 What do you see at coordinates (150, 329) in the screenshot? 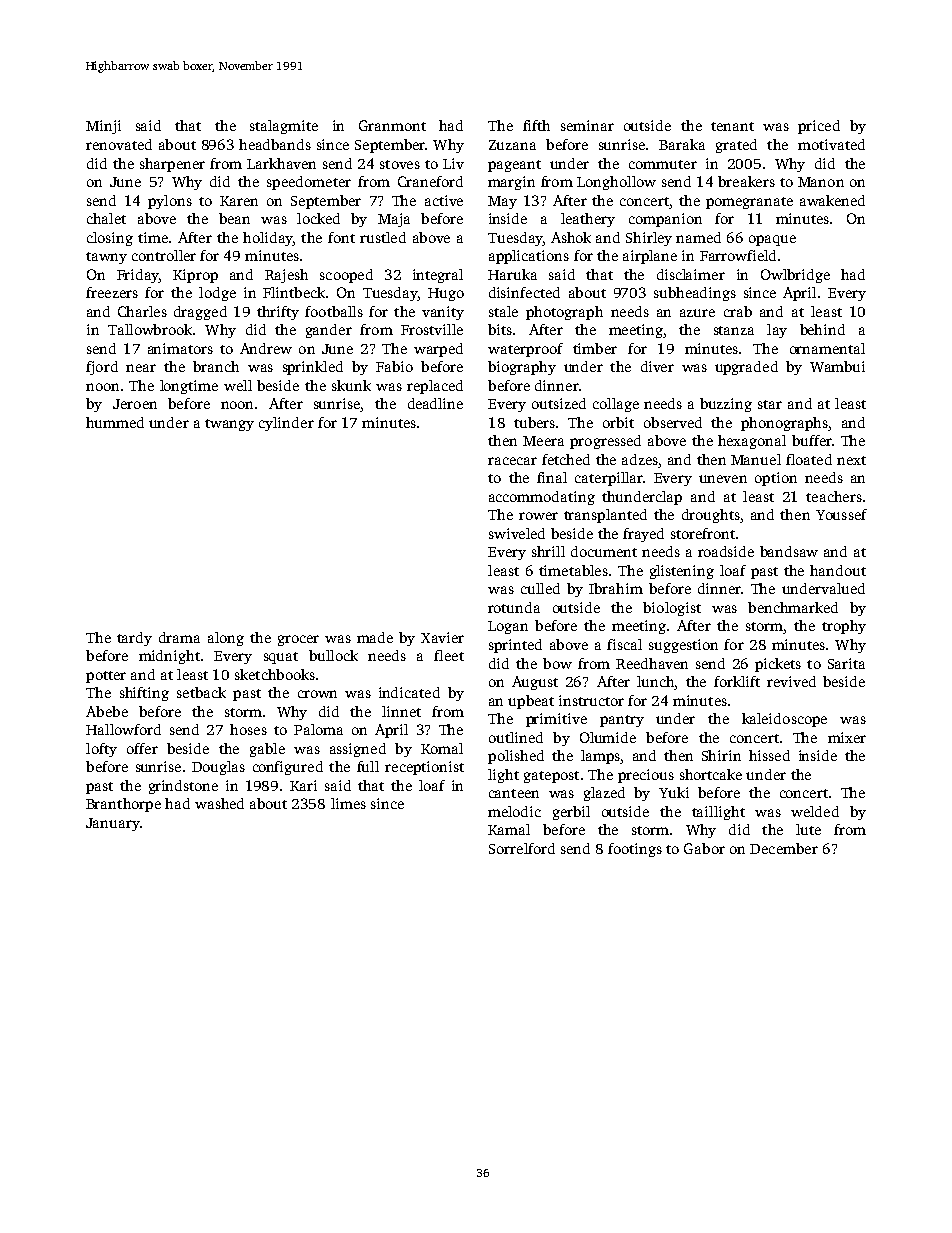
I see `Tallowbrook` at bounding box center [150, 329].
